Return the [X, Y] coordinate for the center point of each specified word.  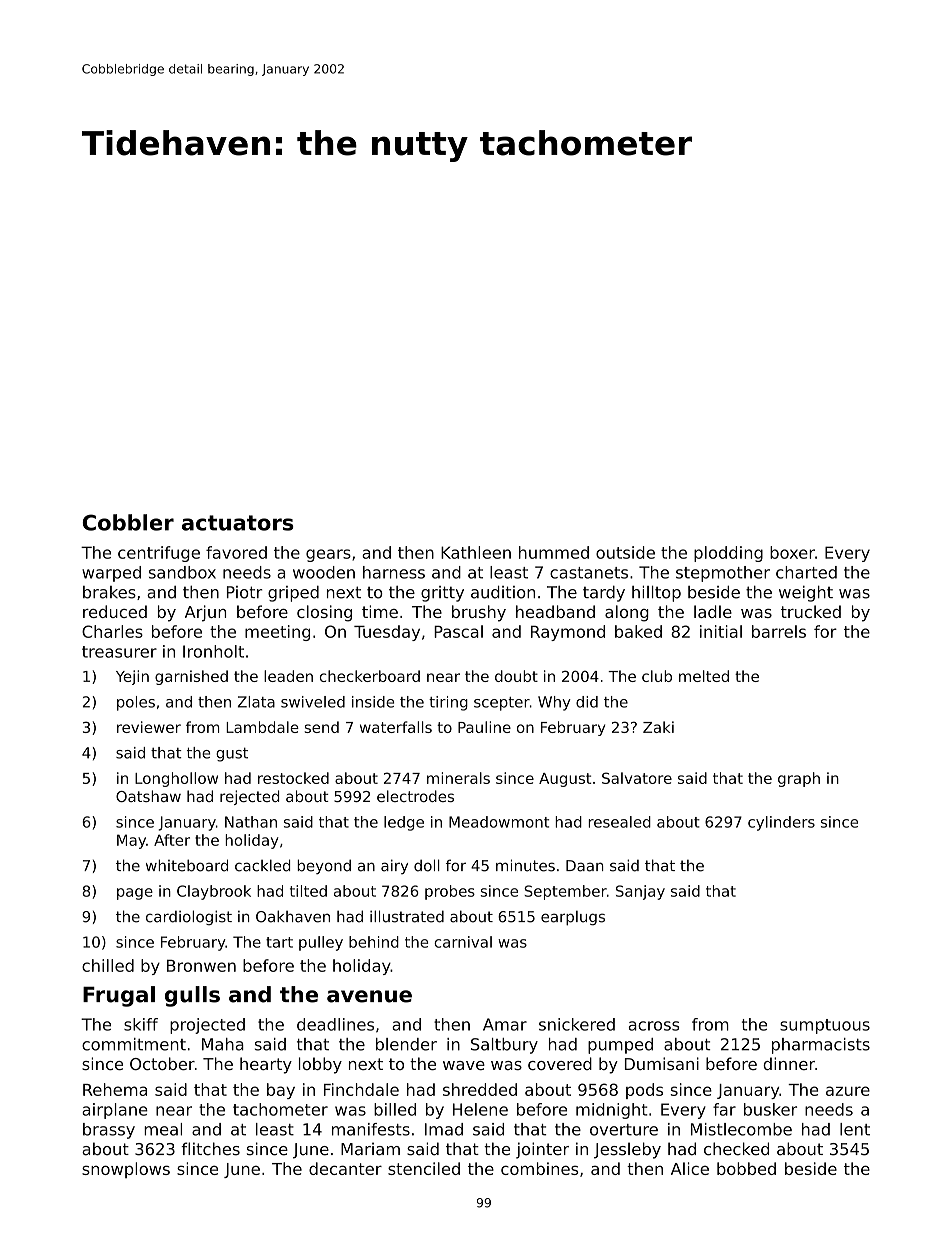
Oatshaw [148, 796]
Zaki [658, 727]
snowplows [126, 1170]
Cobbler [128, 522]
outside [625, 552]
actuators [238, 523]
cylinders [781, 823]
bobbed [746, 1168]
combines [539, 1168]
